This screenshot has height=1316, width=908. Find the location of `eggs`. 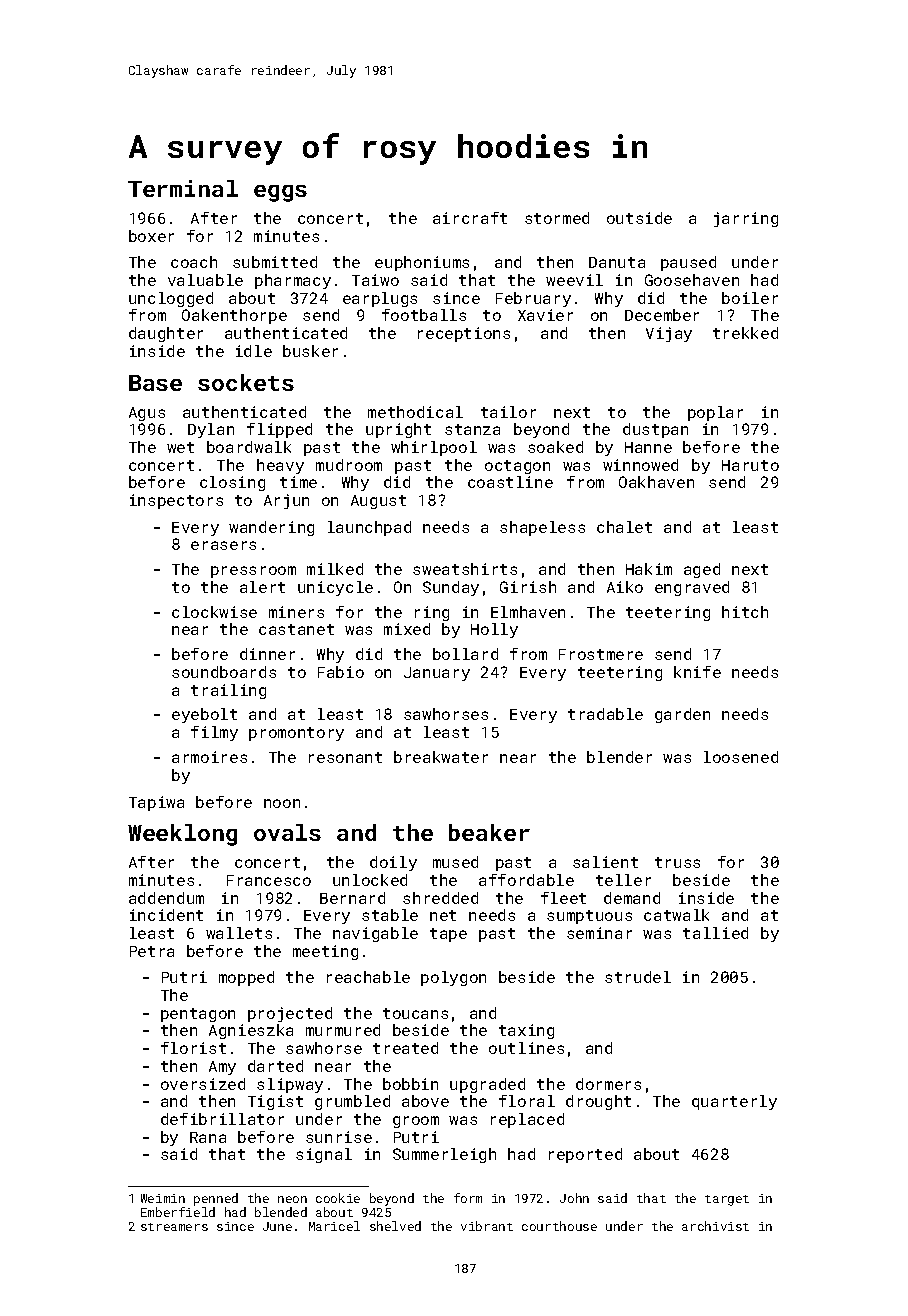

eggs is located at coordinates (280, 193).
